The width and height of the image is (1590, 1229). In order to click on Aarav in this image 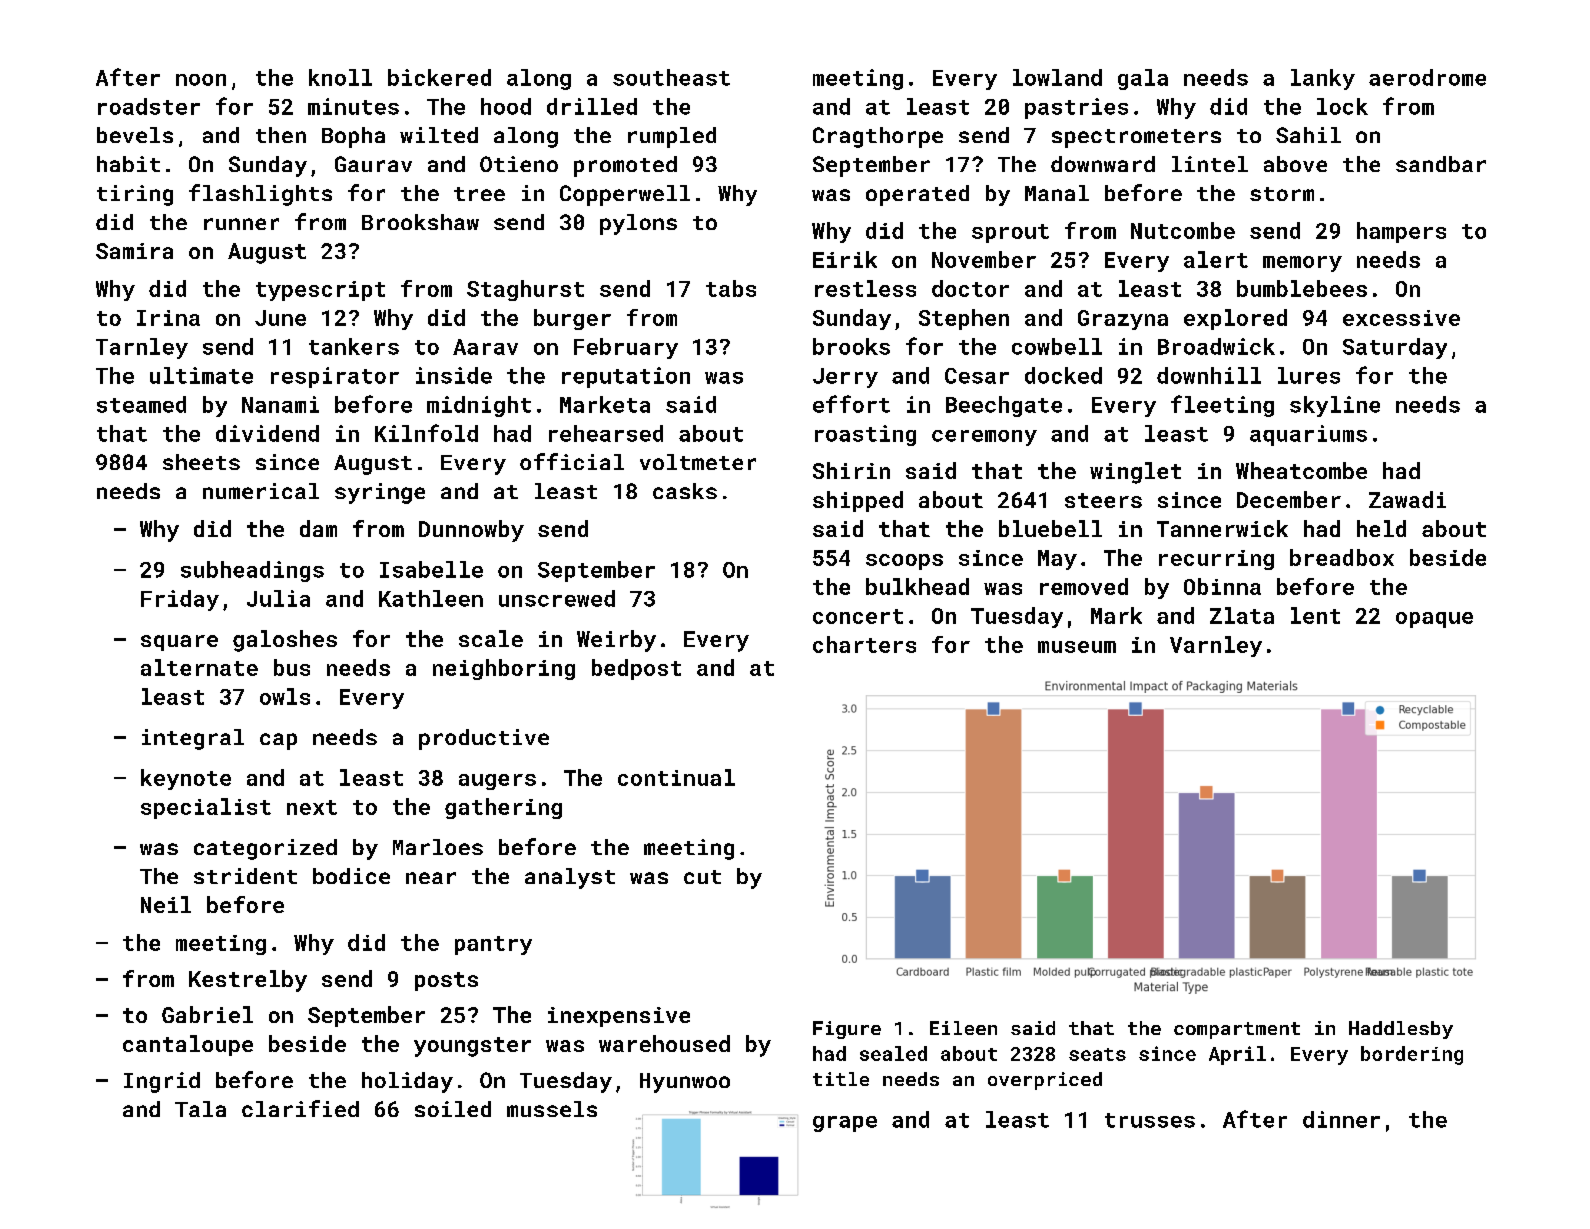, I will do `click(485, 347)`.
